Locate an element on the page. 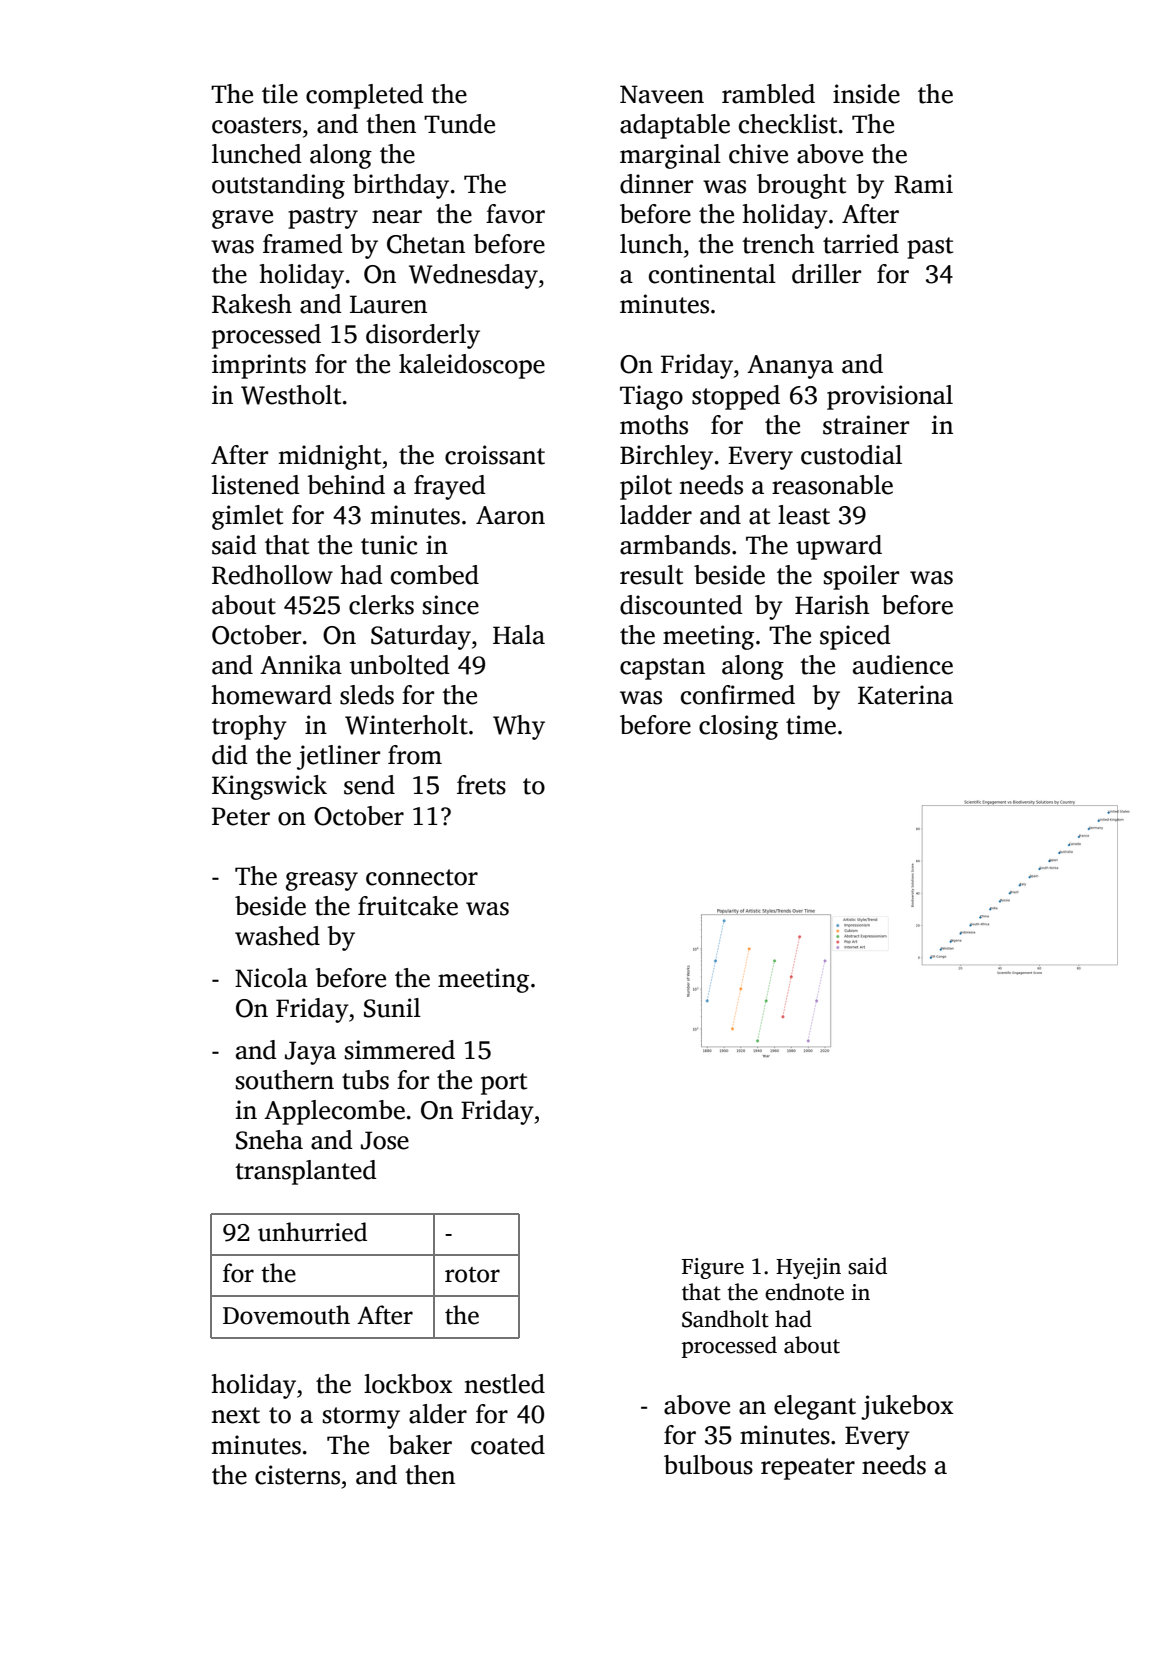 This document has height=1654, width=1165. next is located at coordinates (235, 1415).
